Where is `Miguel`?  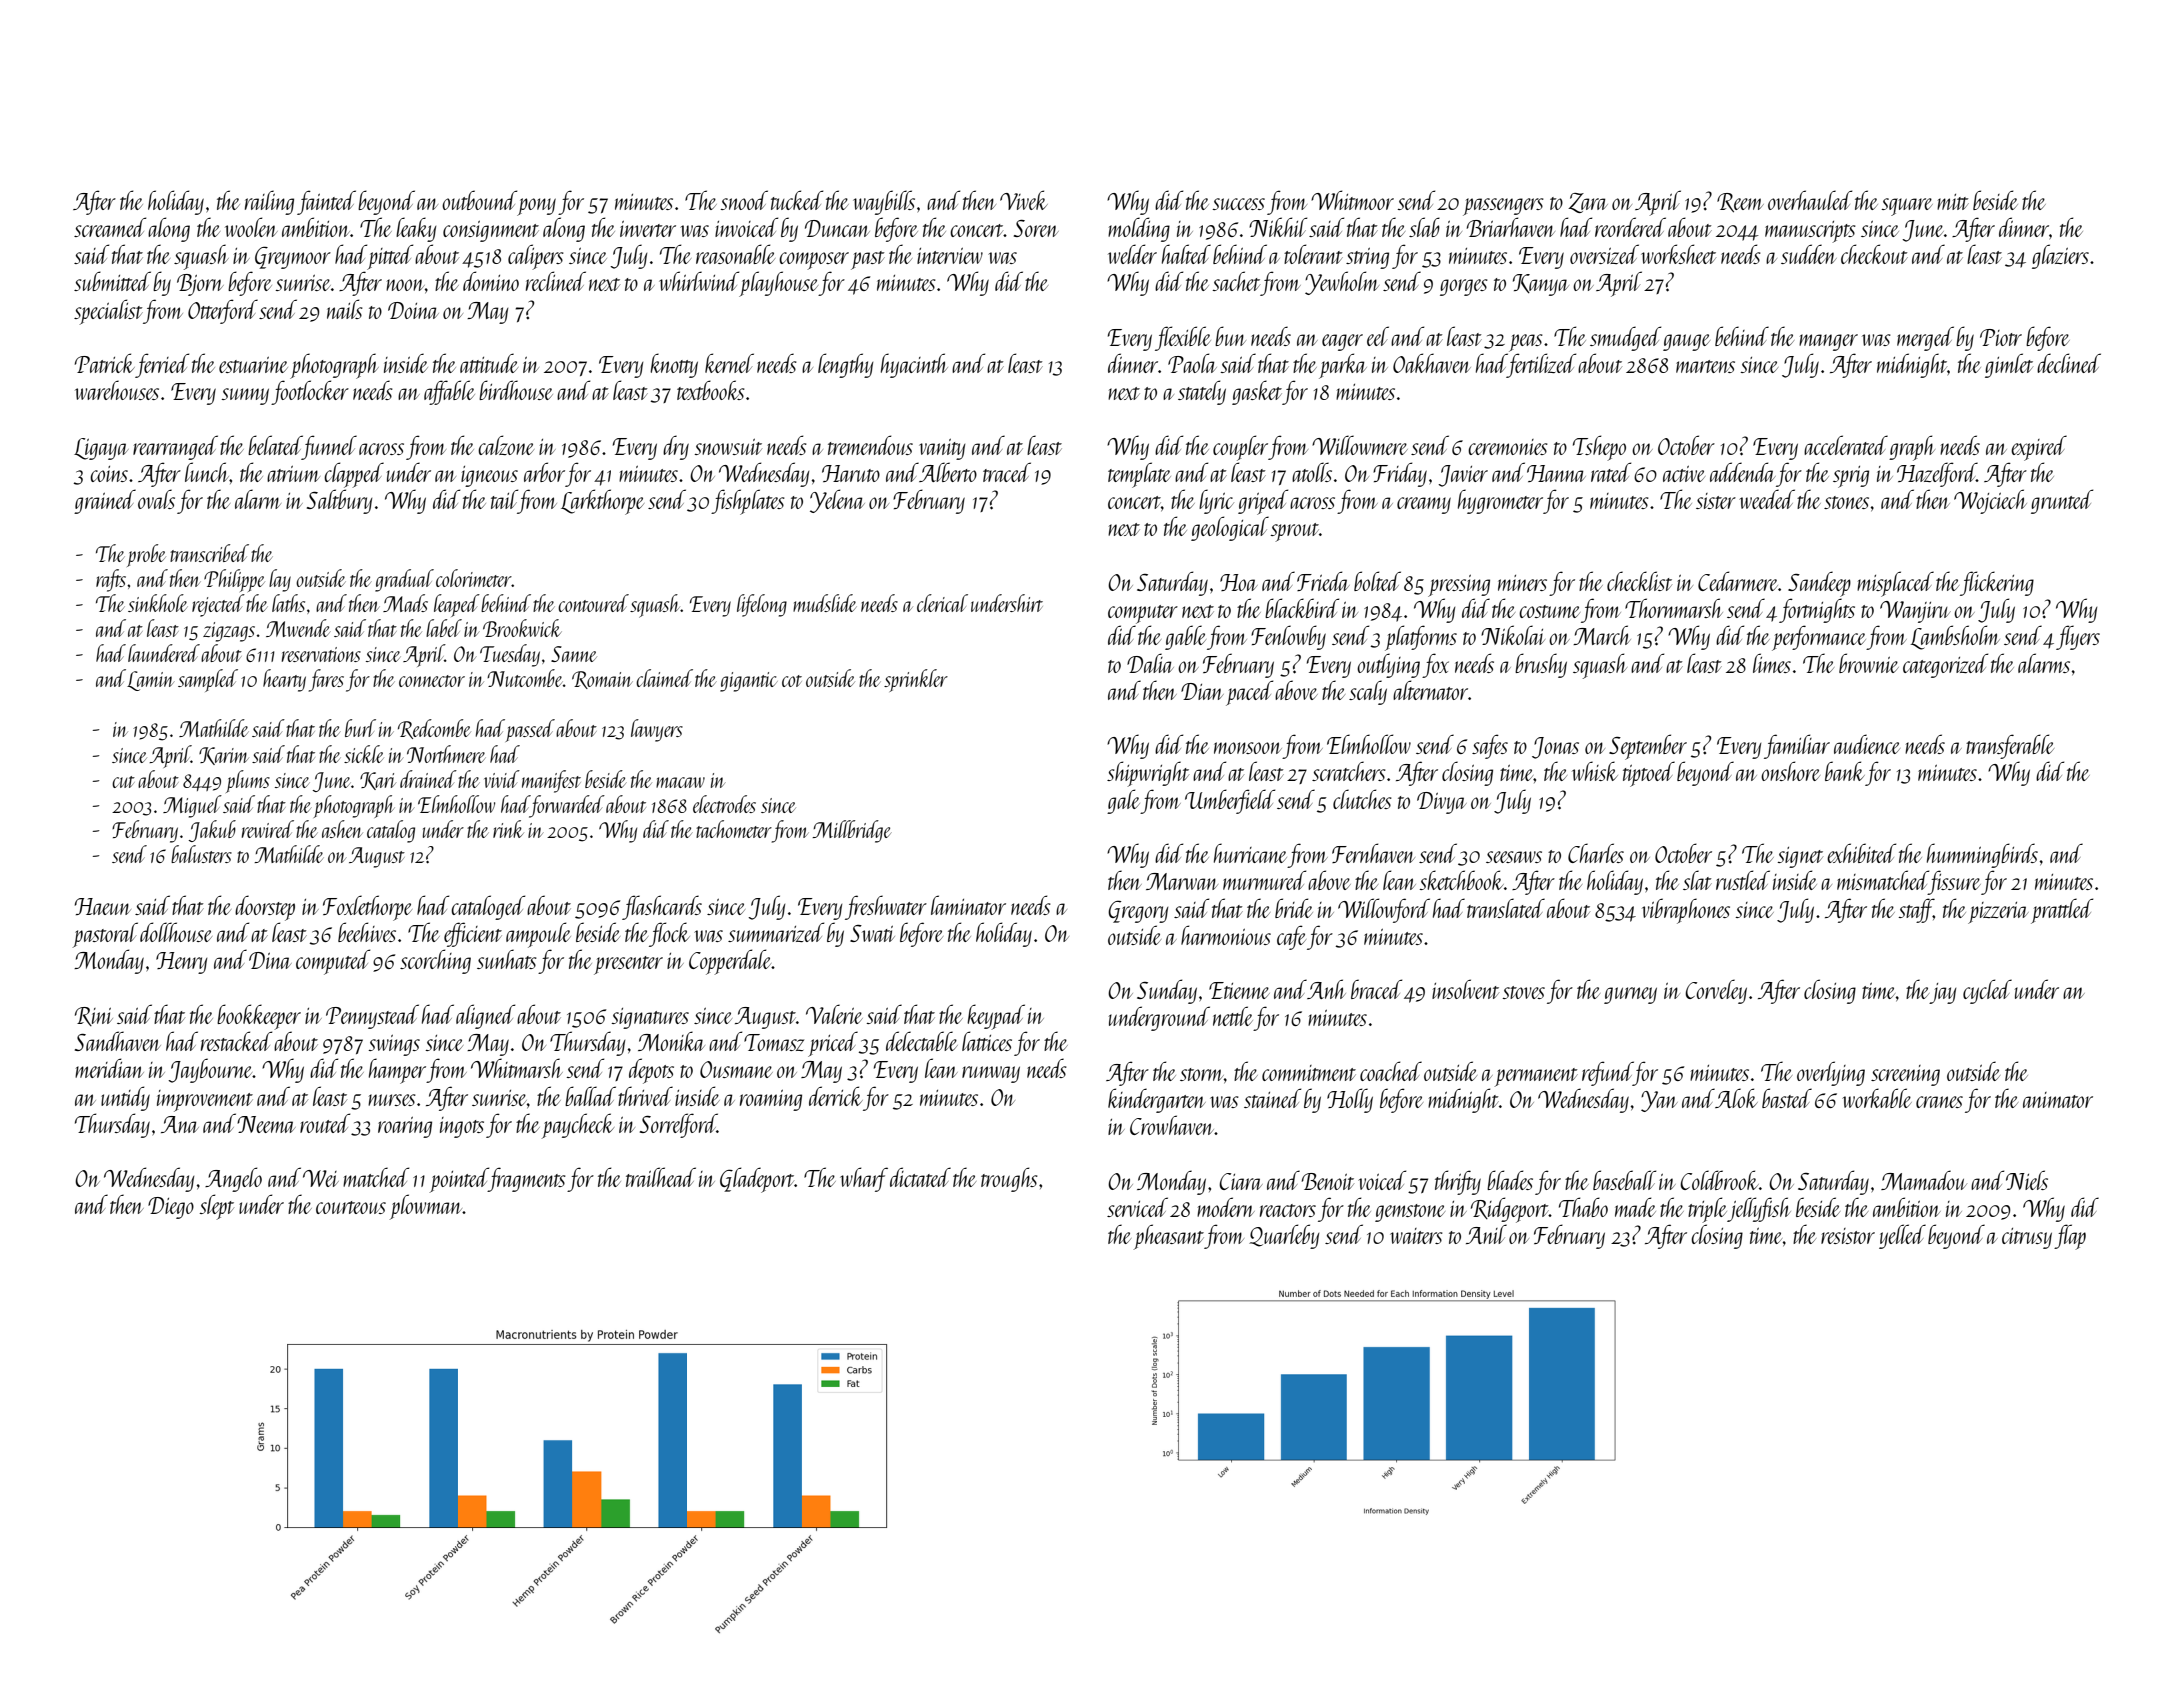 Miguel is located at coordinates (192, 806).
